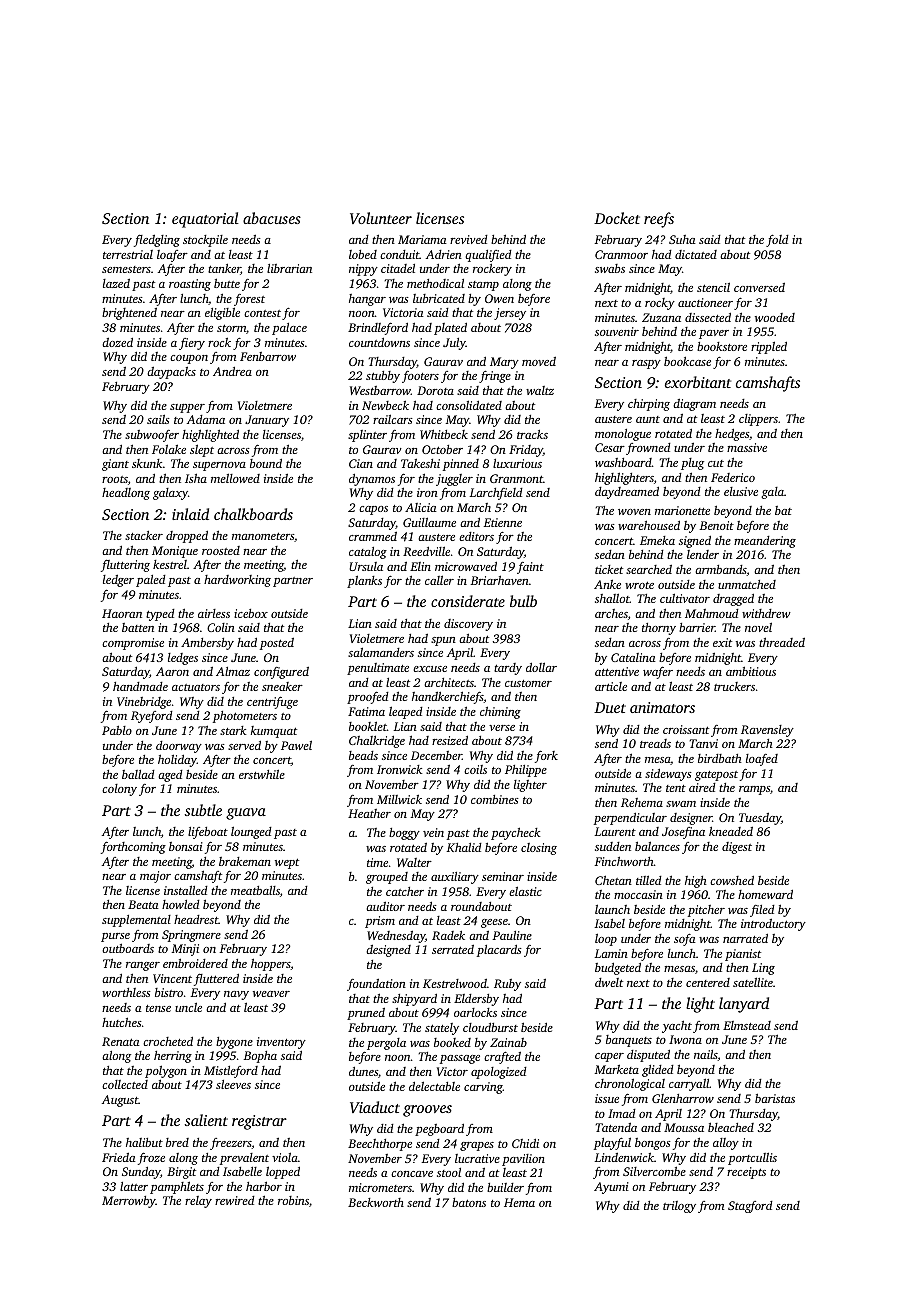  I want to click on swam, so click(681, 804).
